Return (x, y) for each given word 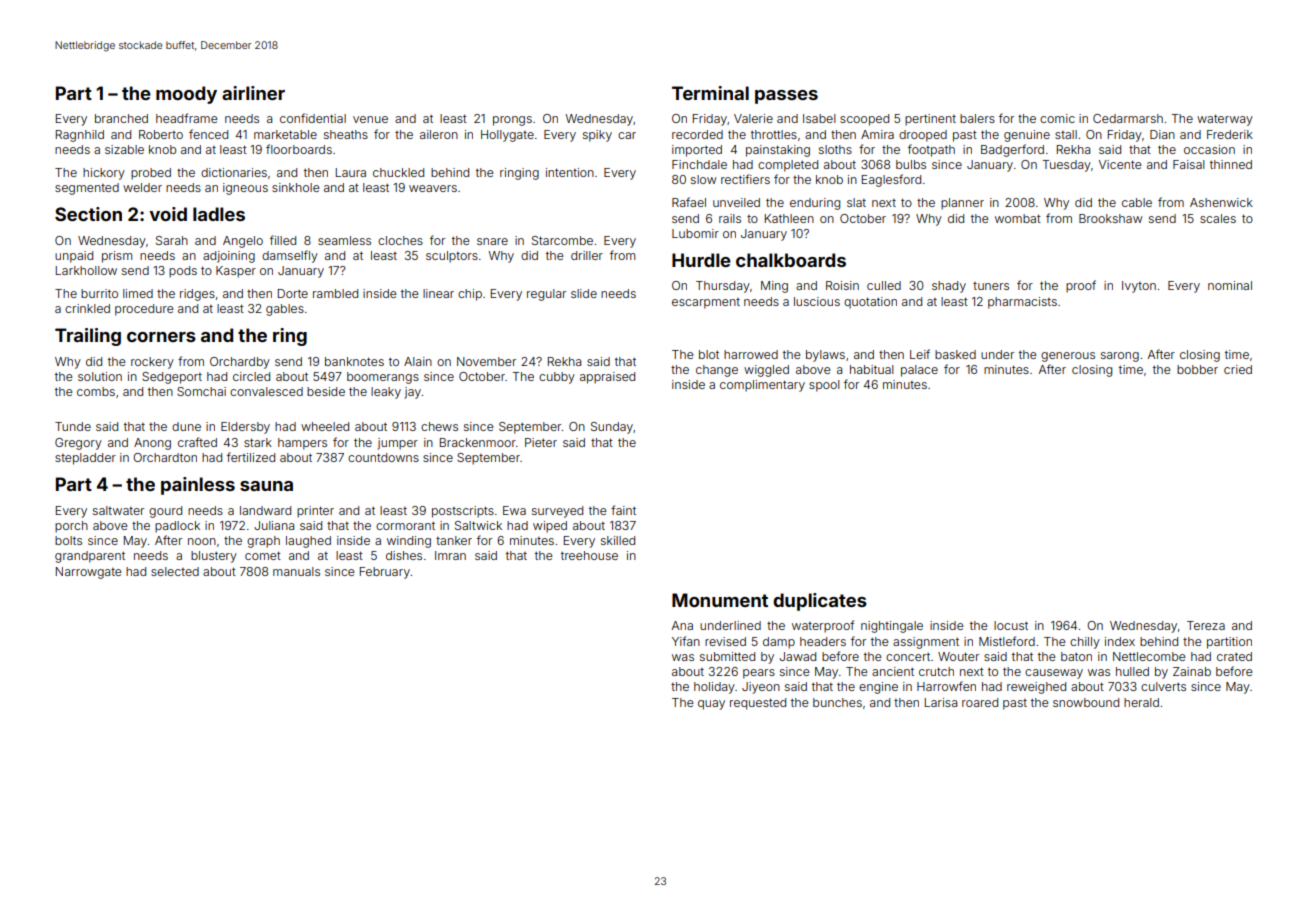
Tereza (1206, 625)
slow (703, 179)
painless (198, 486)
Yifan (686, 641)
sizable (124, 149)
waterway (1225, 120)
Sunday (612, 428)
